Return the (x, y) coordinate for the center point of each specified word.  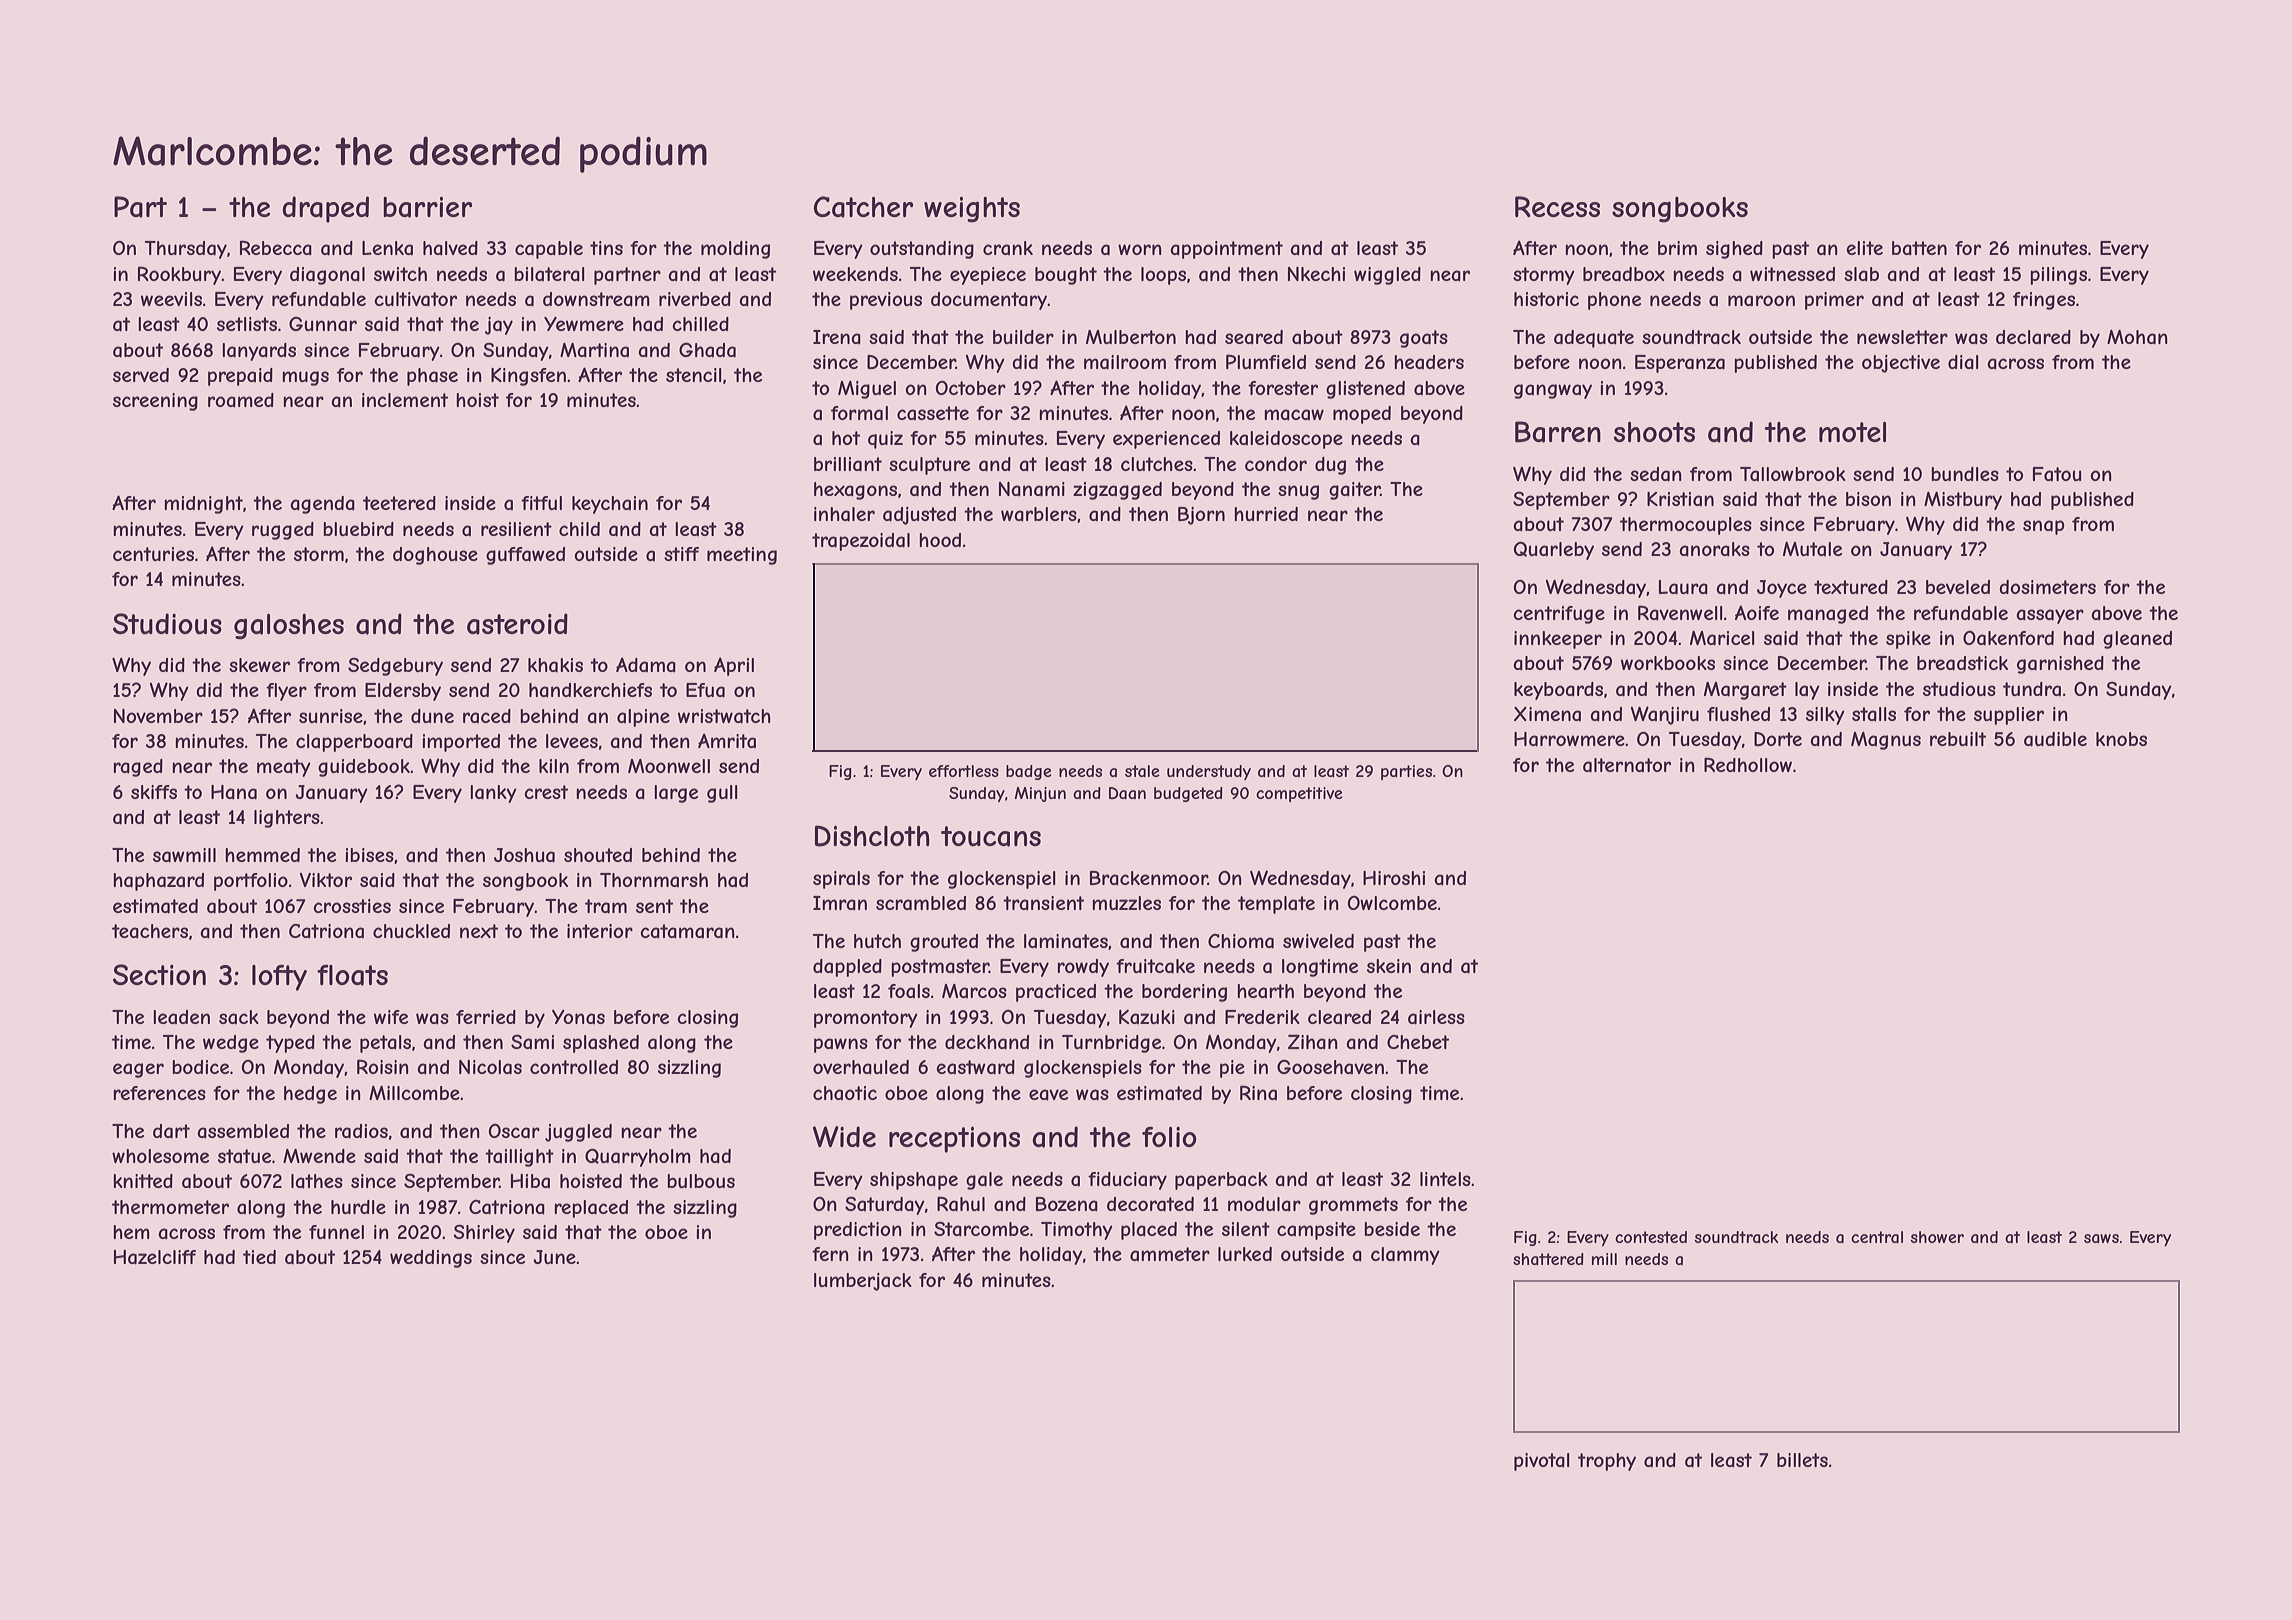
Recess (1557, 206)
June (554, 1257)
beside (1392, 1229)
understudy (1209, 772)
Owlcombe (1392, 903)
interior (600, 931)
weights (972, 210)
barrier (427, 207)
